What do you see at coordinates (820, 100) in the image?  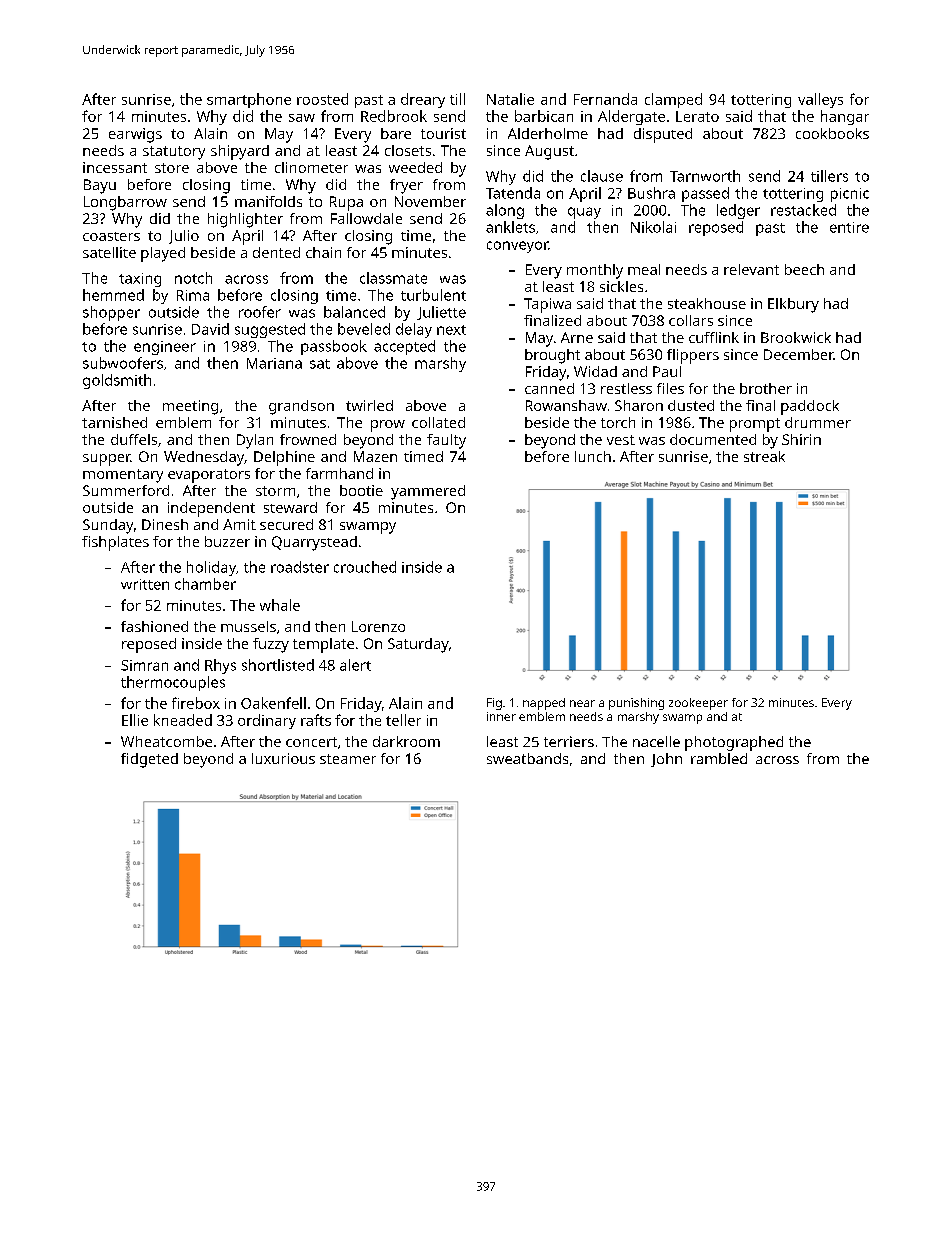 I see `valleys` at bounding box center [820, 100].
